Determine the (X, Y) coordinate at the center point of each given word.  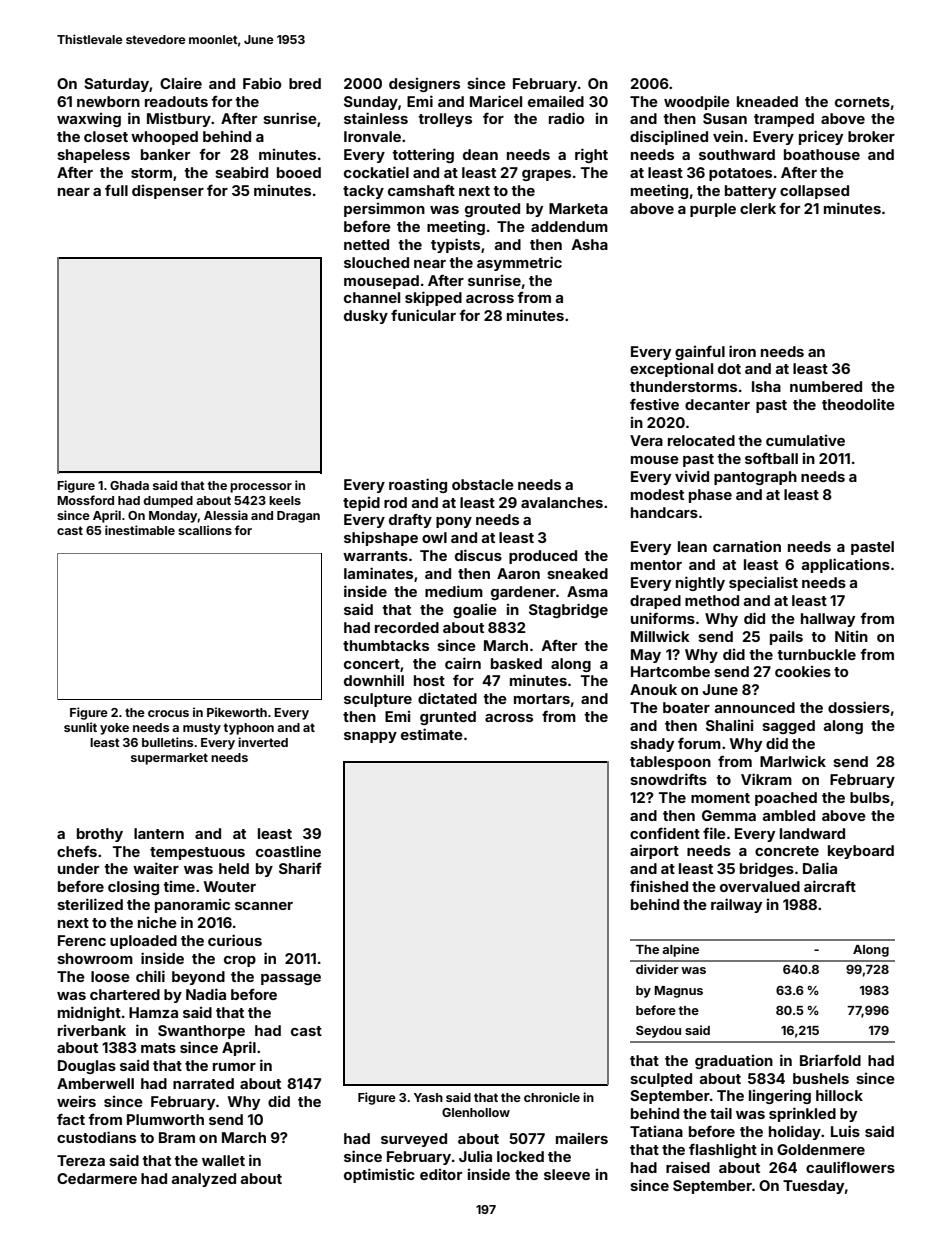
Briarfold (830, 1060)
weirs (76, 1101)
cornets (862, 102)
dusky (366, 317)
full (116, 190)
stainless (376, 118)
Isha (766, 386)
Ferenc (82, 940)
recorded (407, 627)
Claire (181, 83)
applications (845, 565)
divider (657, 969)
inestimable (140, 530)
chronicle (552, 1097)
